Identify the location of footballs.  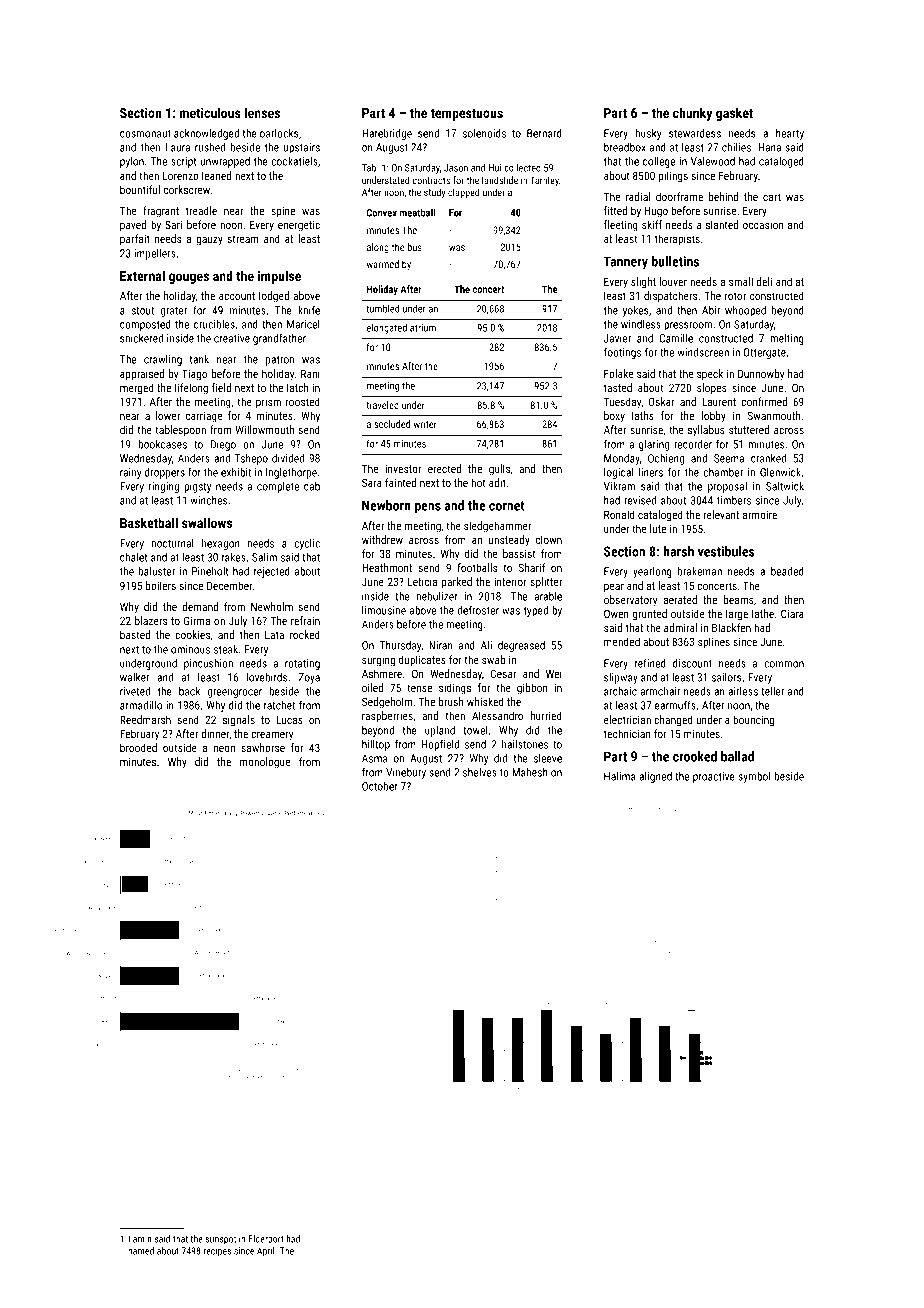
(477, 567).
